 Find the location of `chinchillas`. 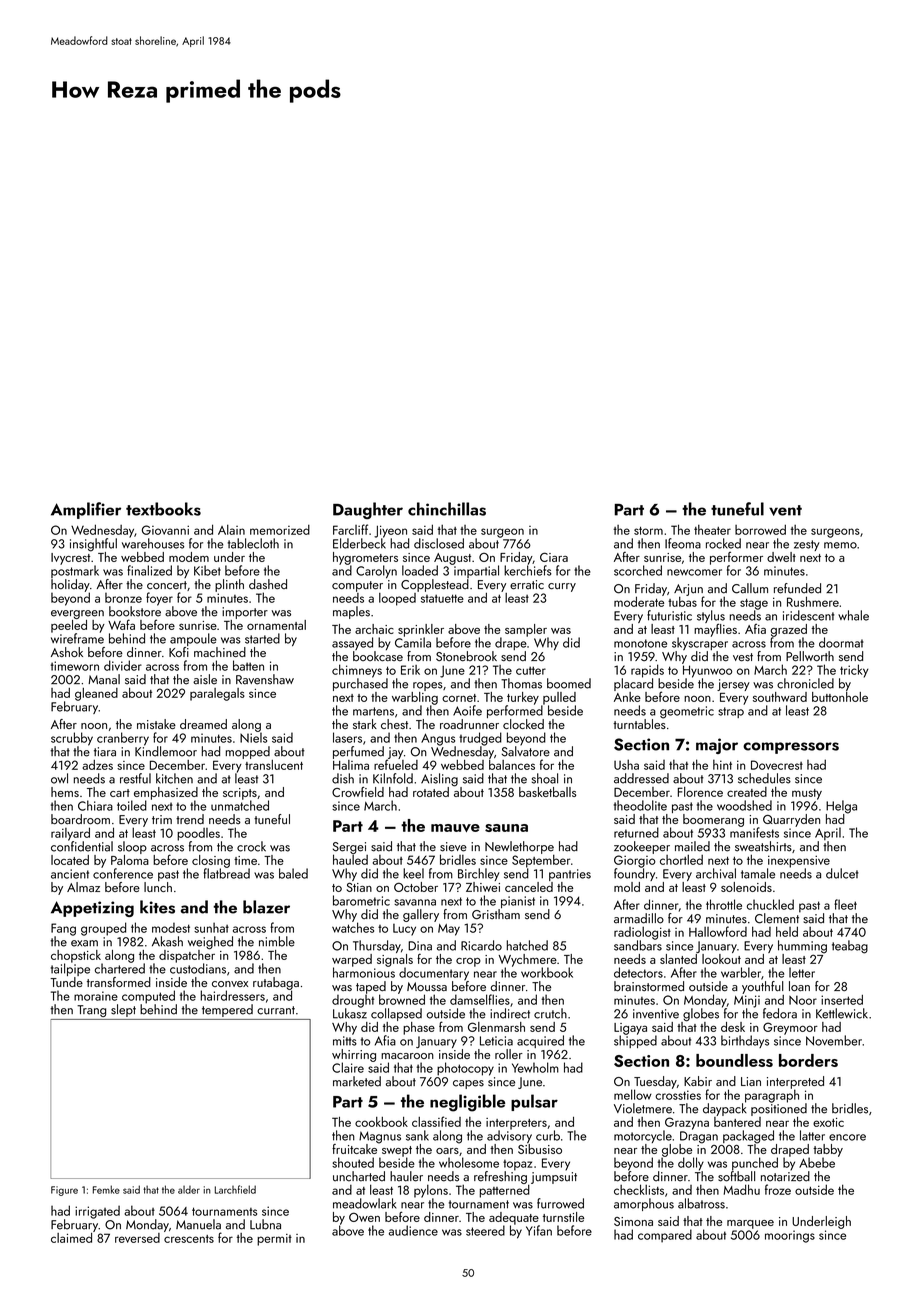

chinchillas is located at coordinates (447, 509).
